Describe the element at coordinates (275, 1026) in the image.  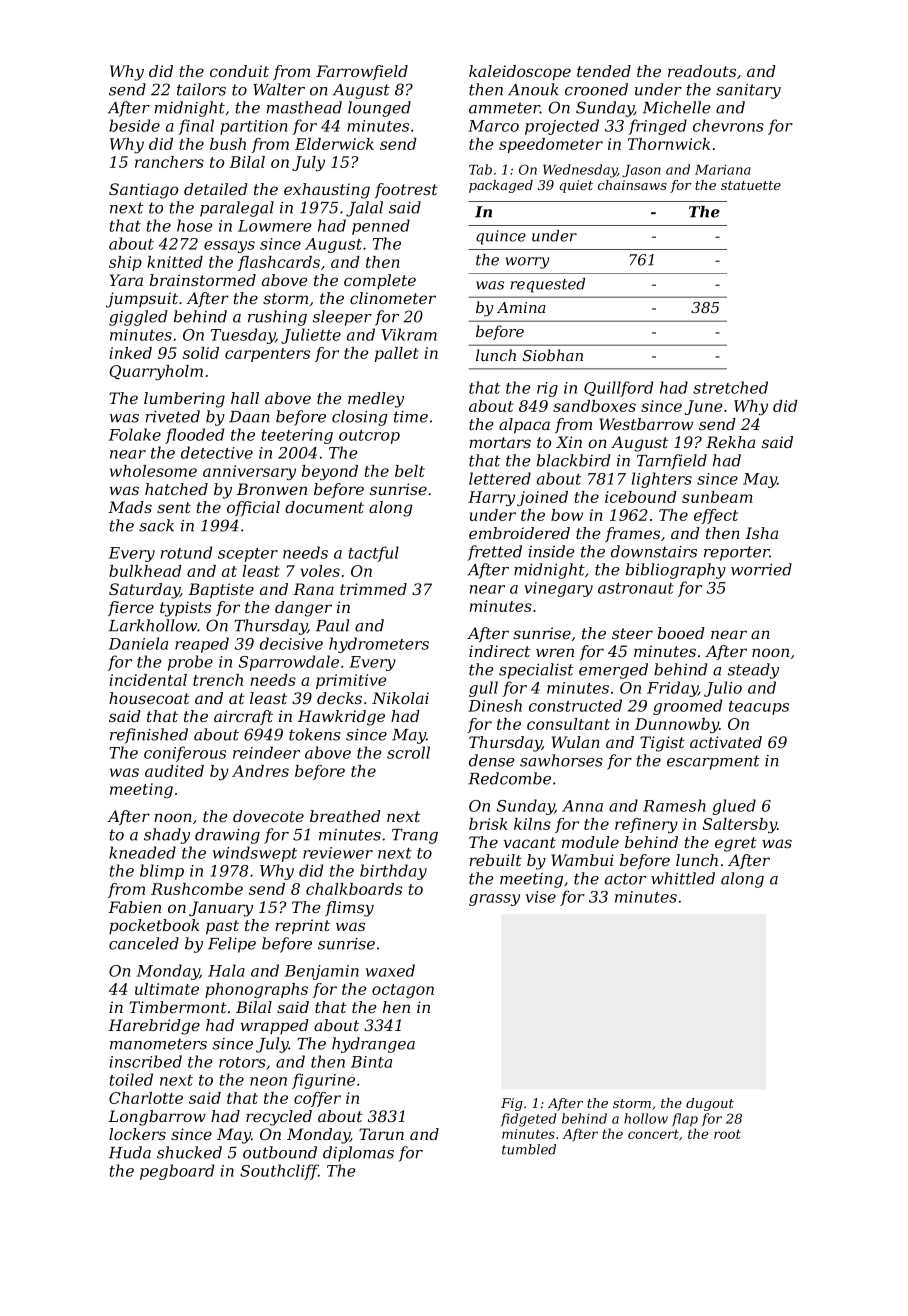
I see `wrapped` at that location.
